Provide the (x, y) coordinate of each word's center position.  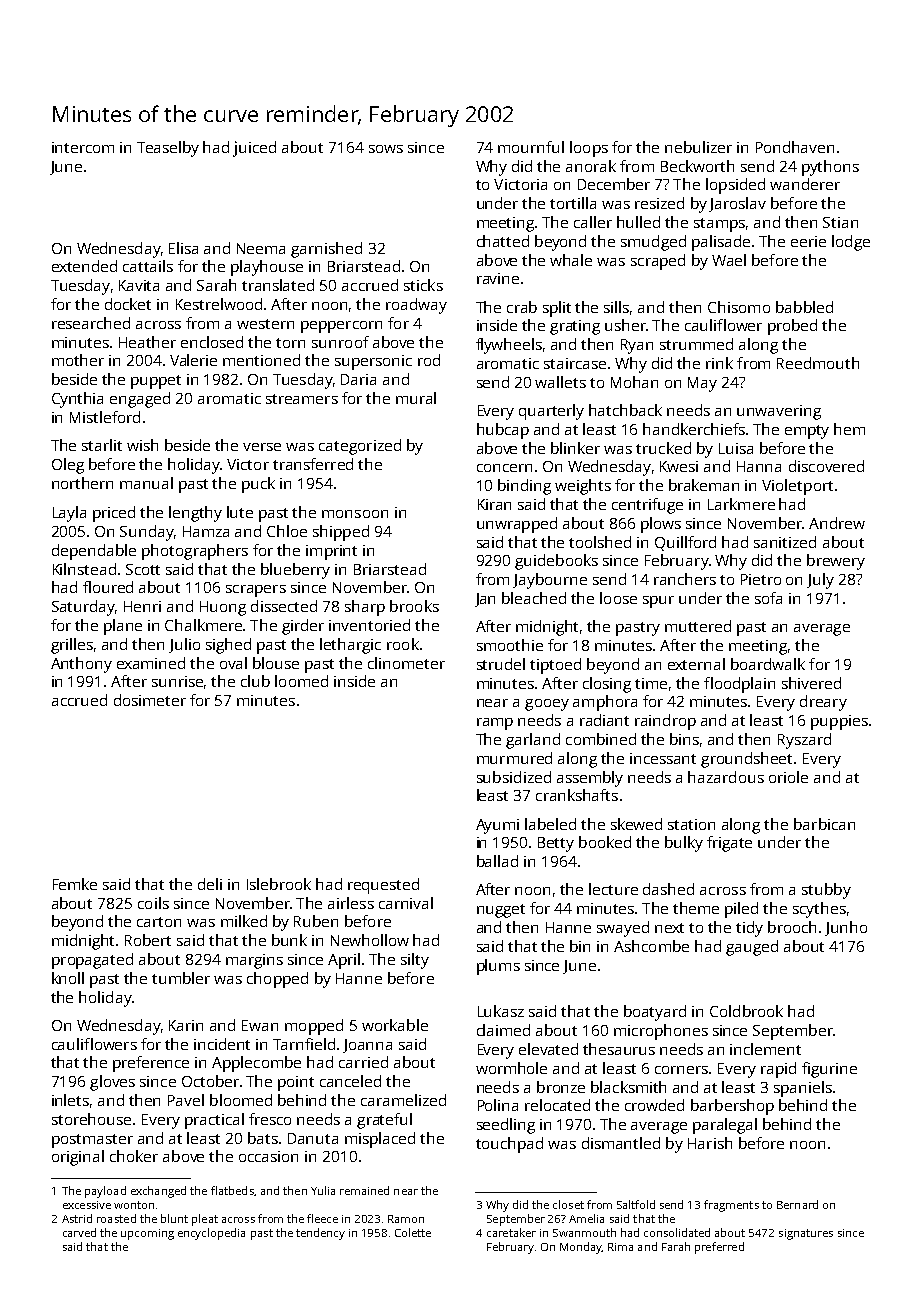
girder (303, 627)
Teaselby (168, 149)
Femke (75, 884)
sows (386, 149)
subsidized (514, 777)
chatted (503, 241)
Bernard (797, 1204)
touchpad (509, 1145)
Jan (485, 600)
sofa (768, 598)
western (265, 324)
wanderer (805, 184)
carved (79, 1232)
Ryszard (804, 741)
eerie (808, 241)
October (210, 1081)
